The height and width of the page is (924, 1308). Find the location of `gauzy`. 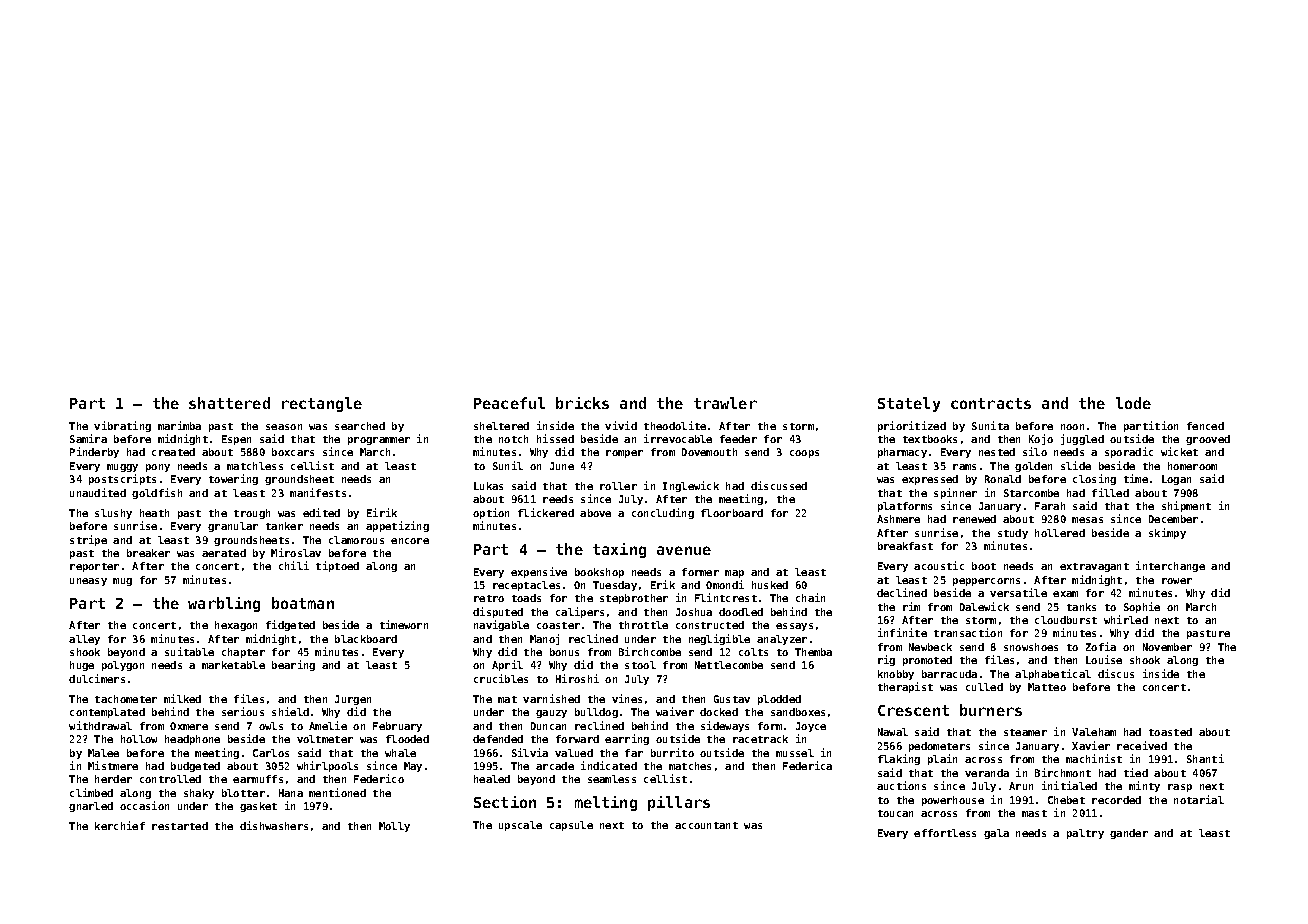

gauzy is located at coordinates (551, 714).
